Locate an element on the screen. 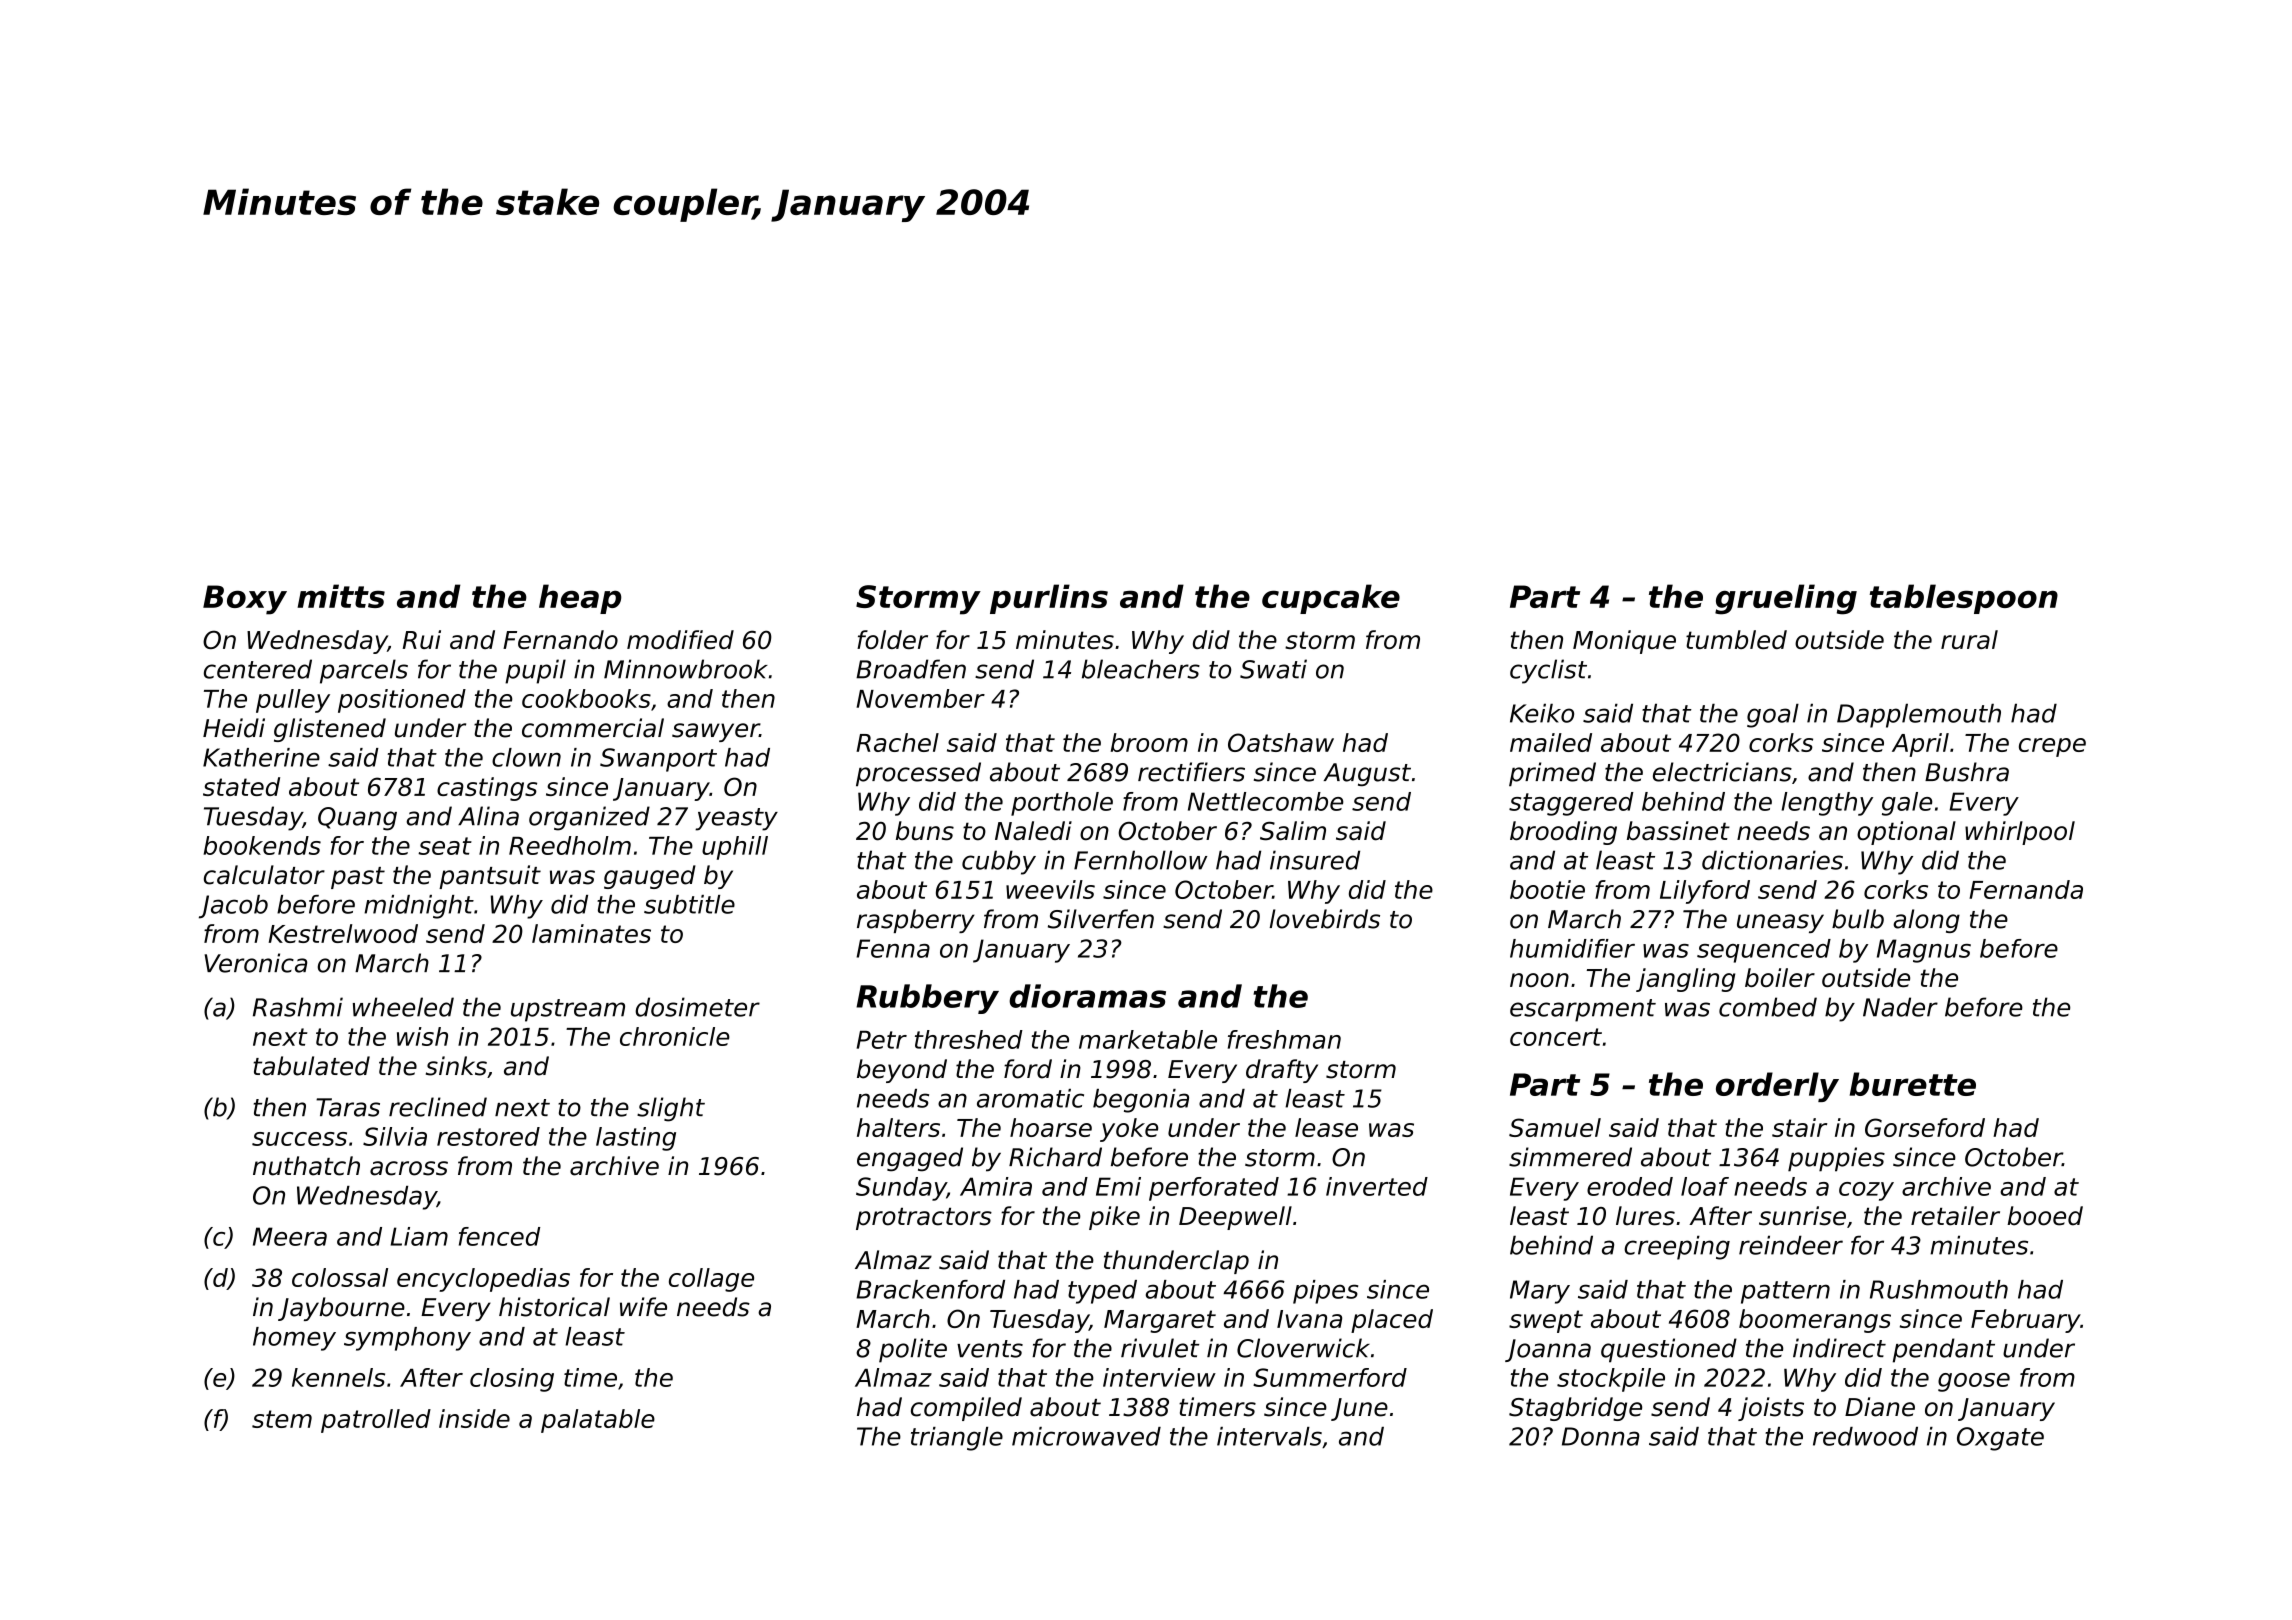 This screenshot has width=2292, height=1620. dioramas is located at coordinates (1087, 996).
